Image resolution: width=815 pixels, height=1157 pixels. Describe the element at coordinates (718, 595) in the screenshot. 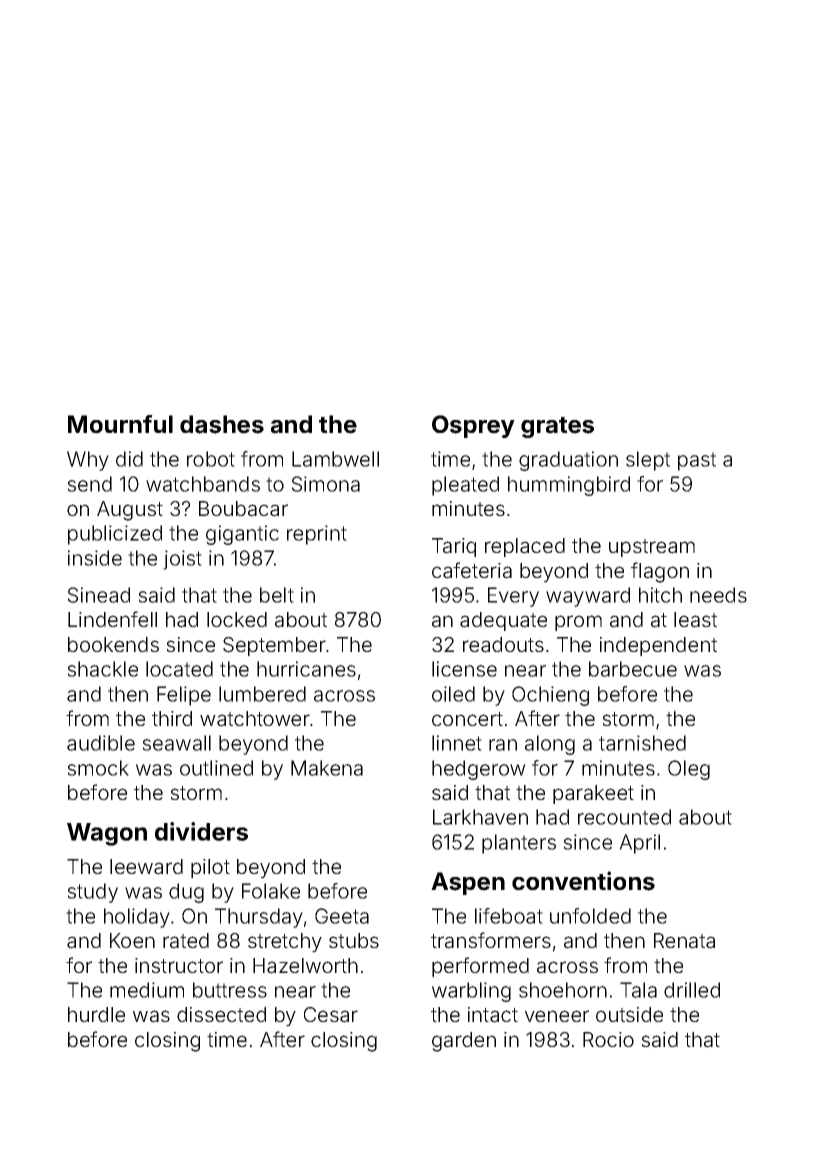

I see `needs` at that location.
